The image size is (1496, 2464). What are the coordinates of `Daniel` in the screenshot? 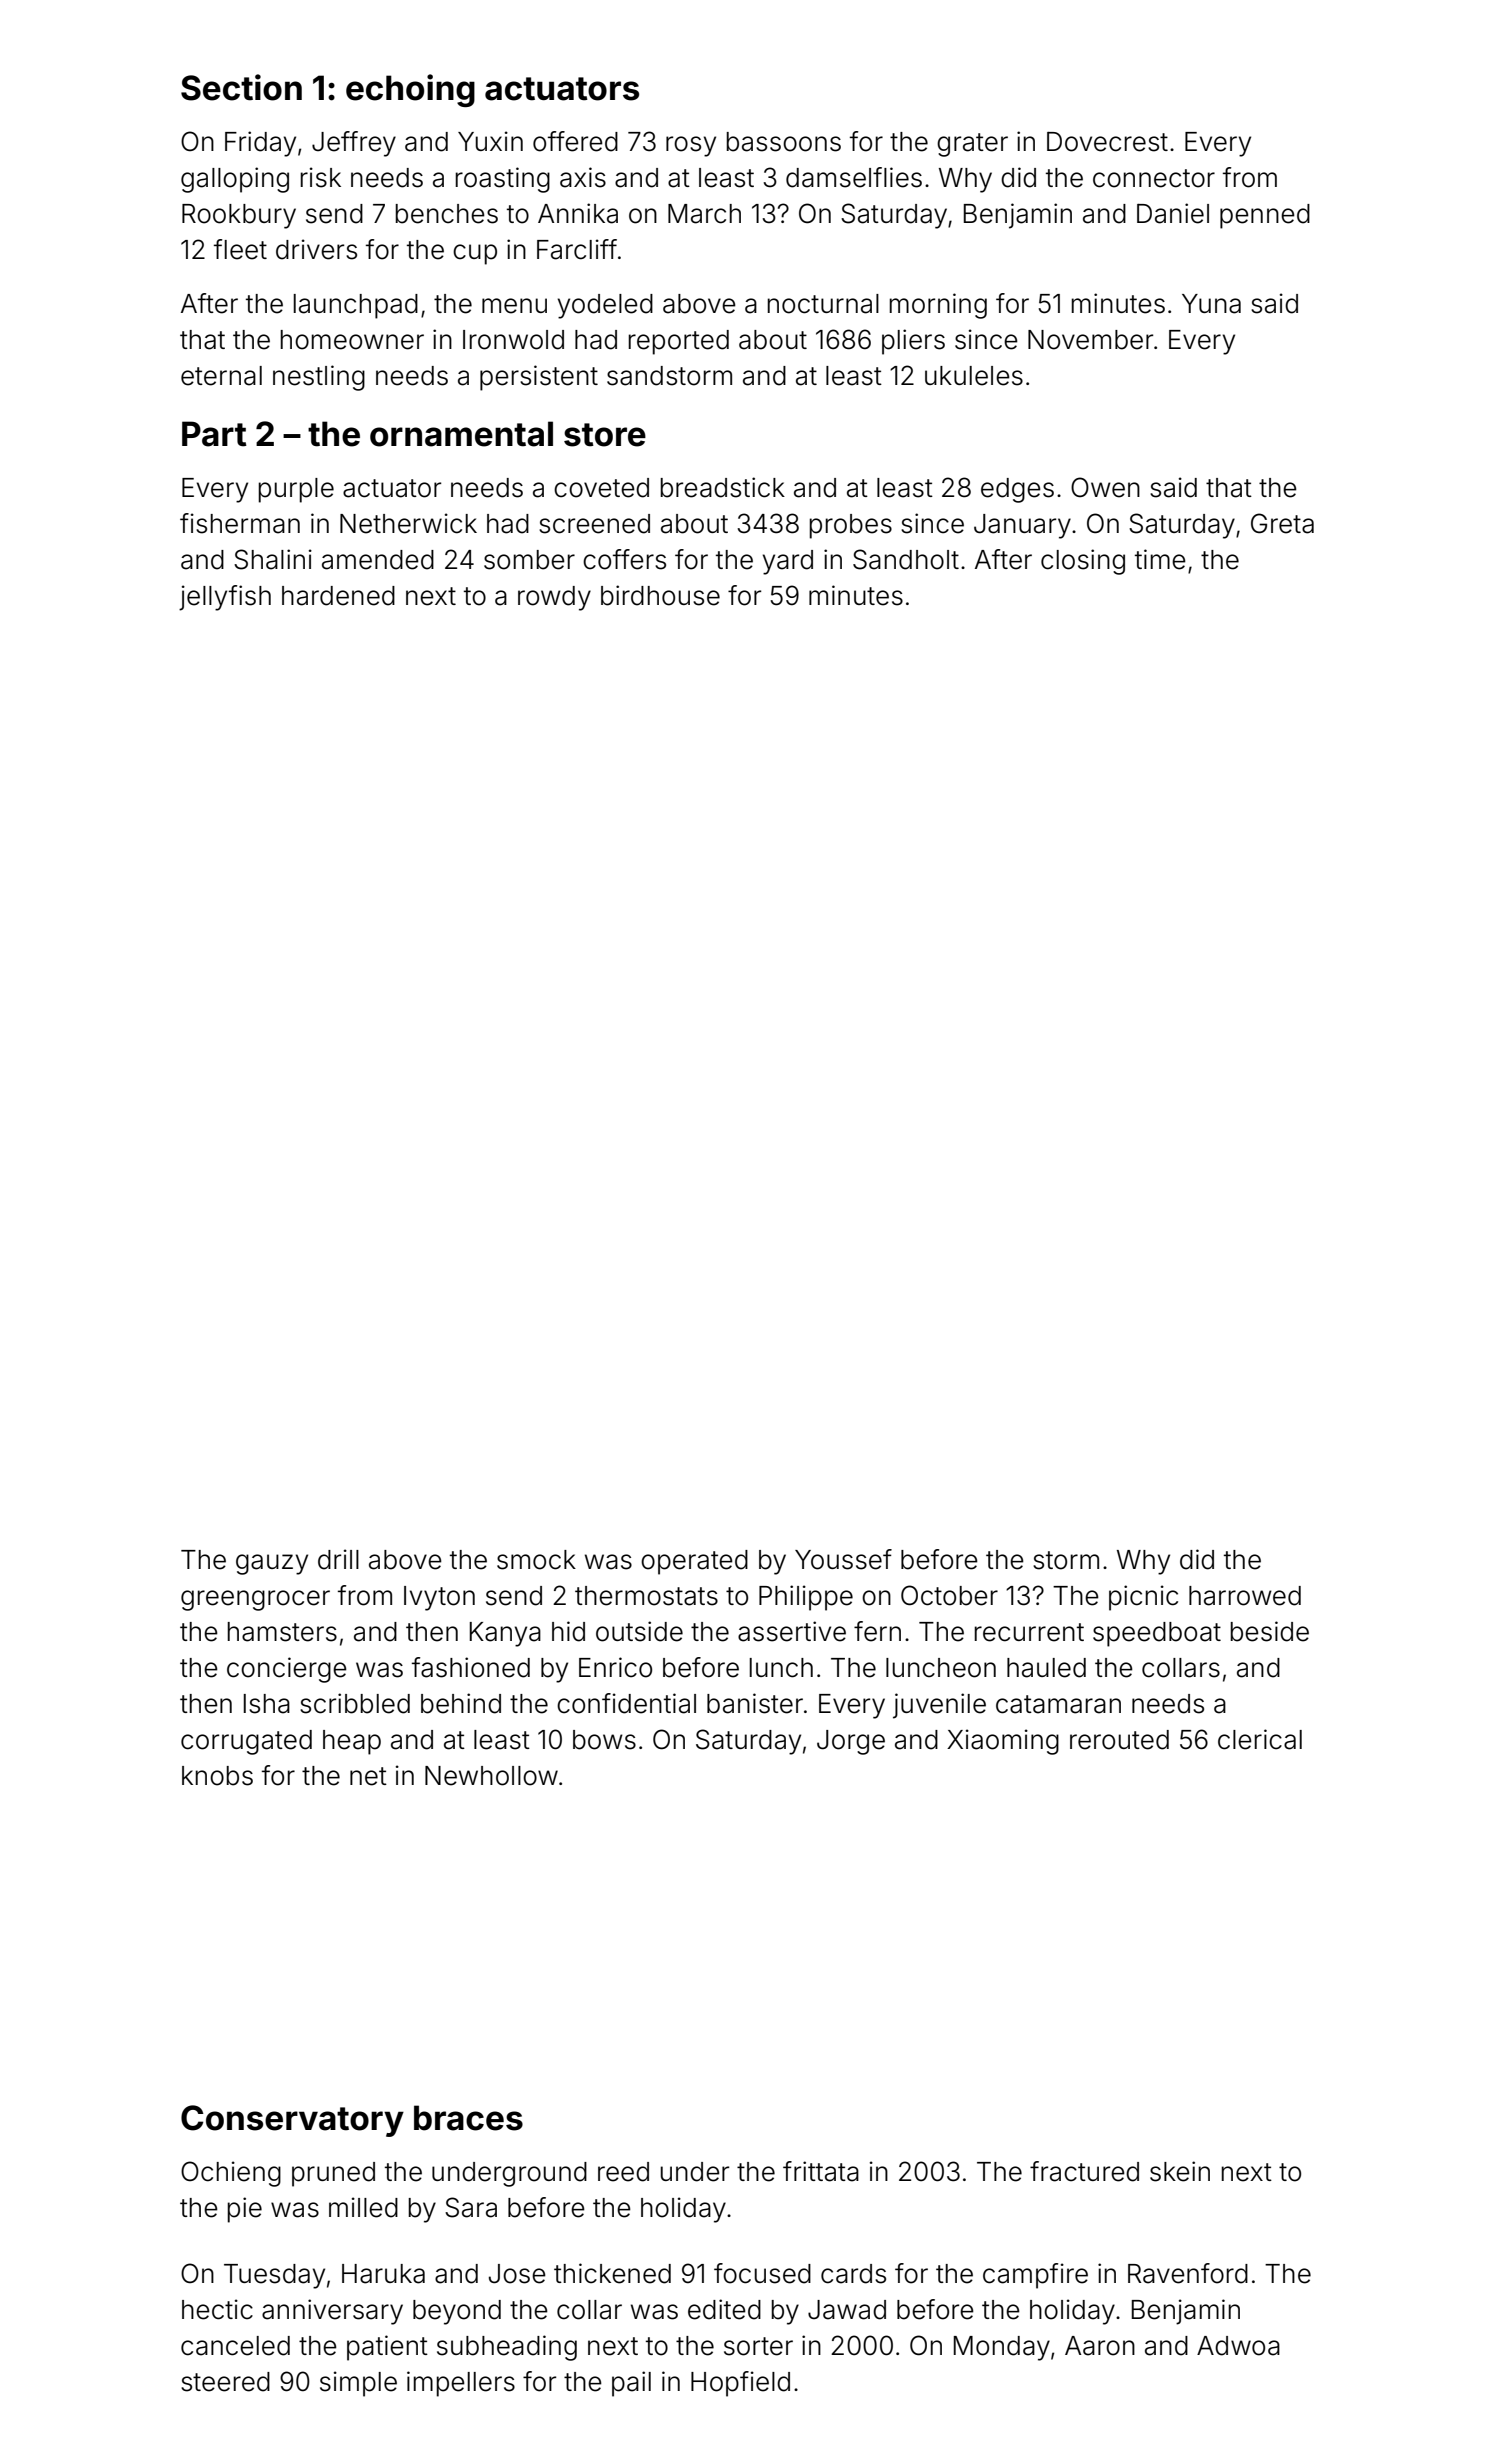 It's located at (1173, 213).
